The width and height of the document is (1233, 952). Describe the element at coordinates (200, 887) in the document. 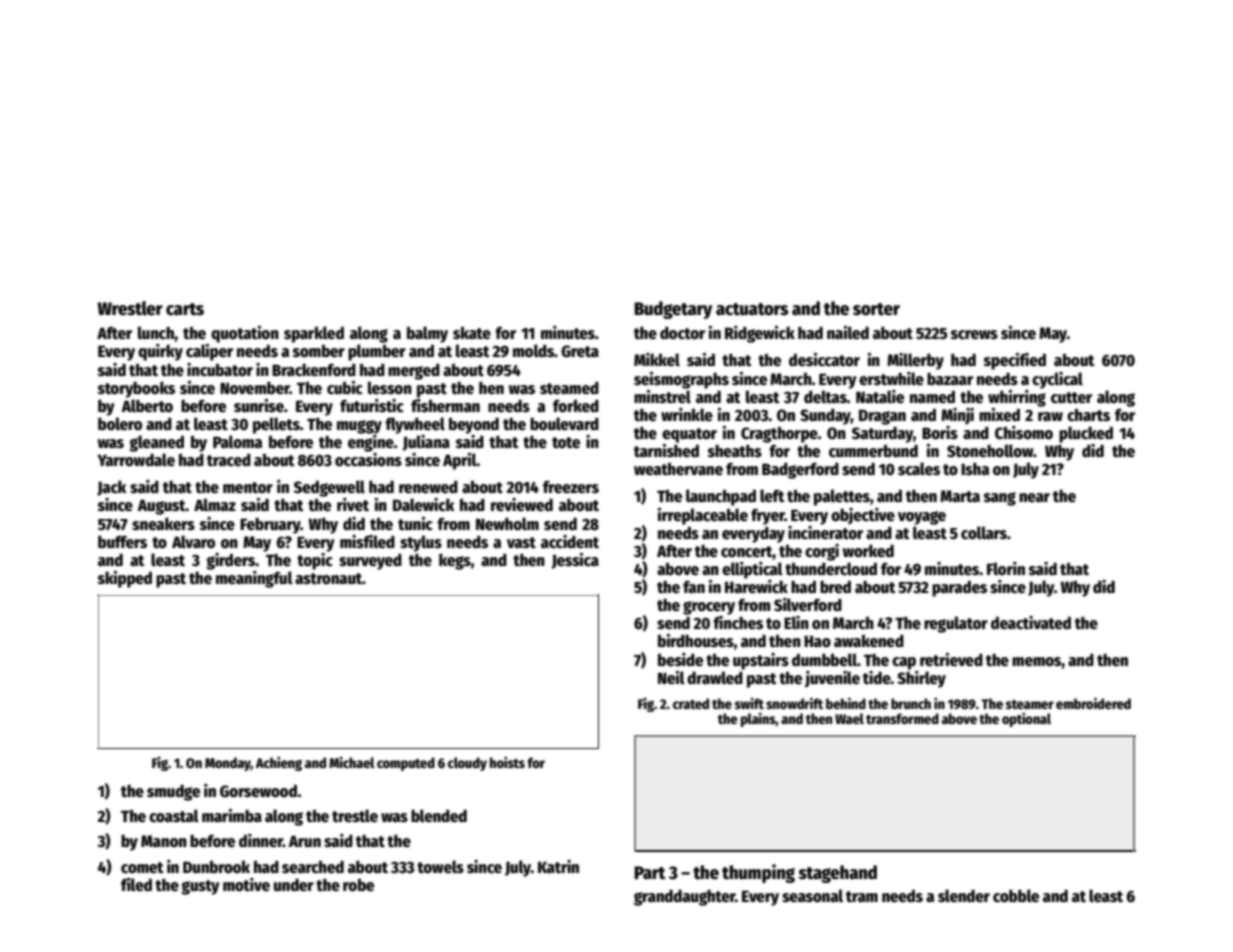

I see `gusty` at that location.
